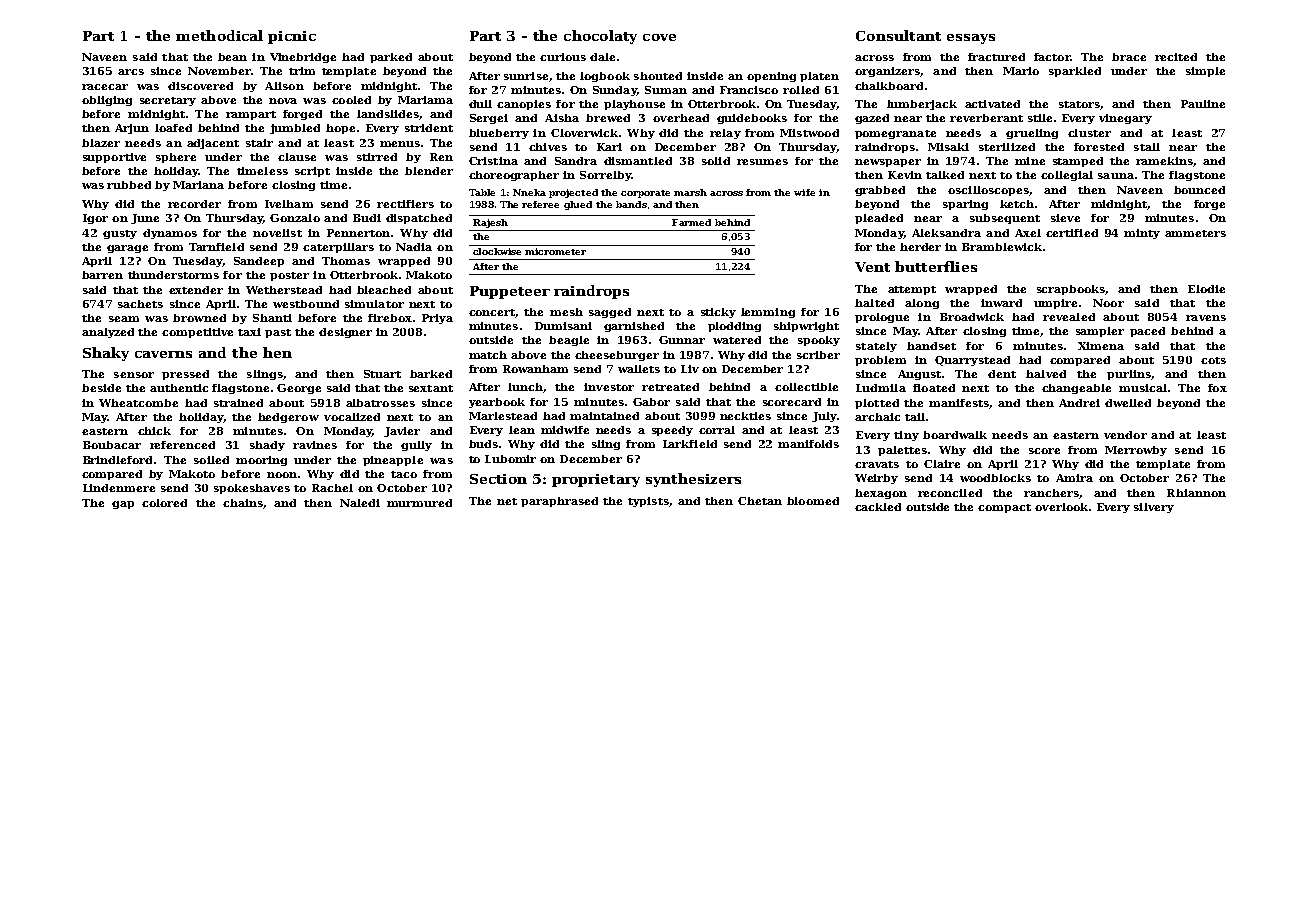  I want to click on gap, so click(123, 505).
